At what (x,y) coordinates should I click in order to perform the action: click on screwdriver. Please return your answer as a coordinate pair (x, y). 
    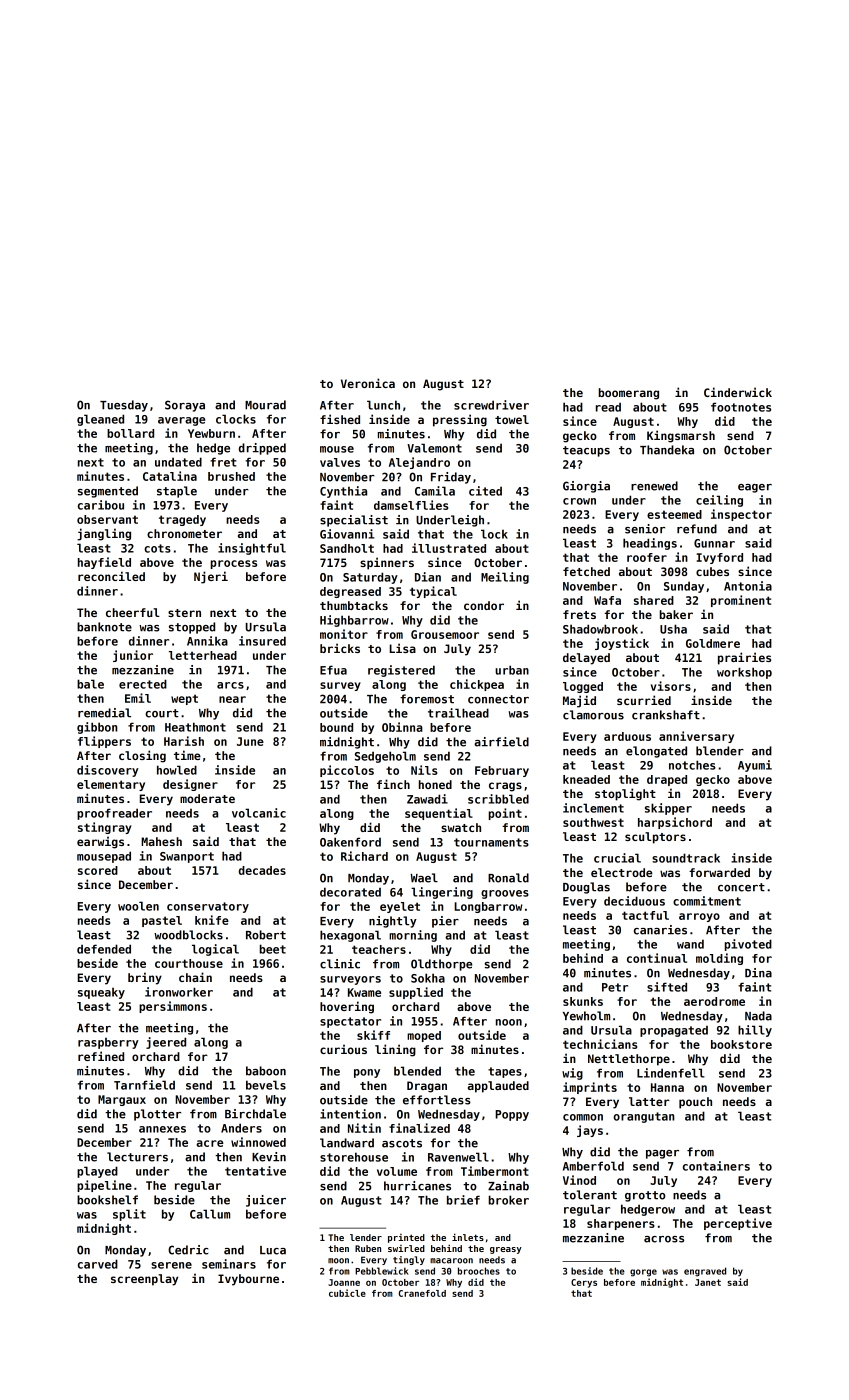
    Looking at the image, I should click on (491, 405).
